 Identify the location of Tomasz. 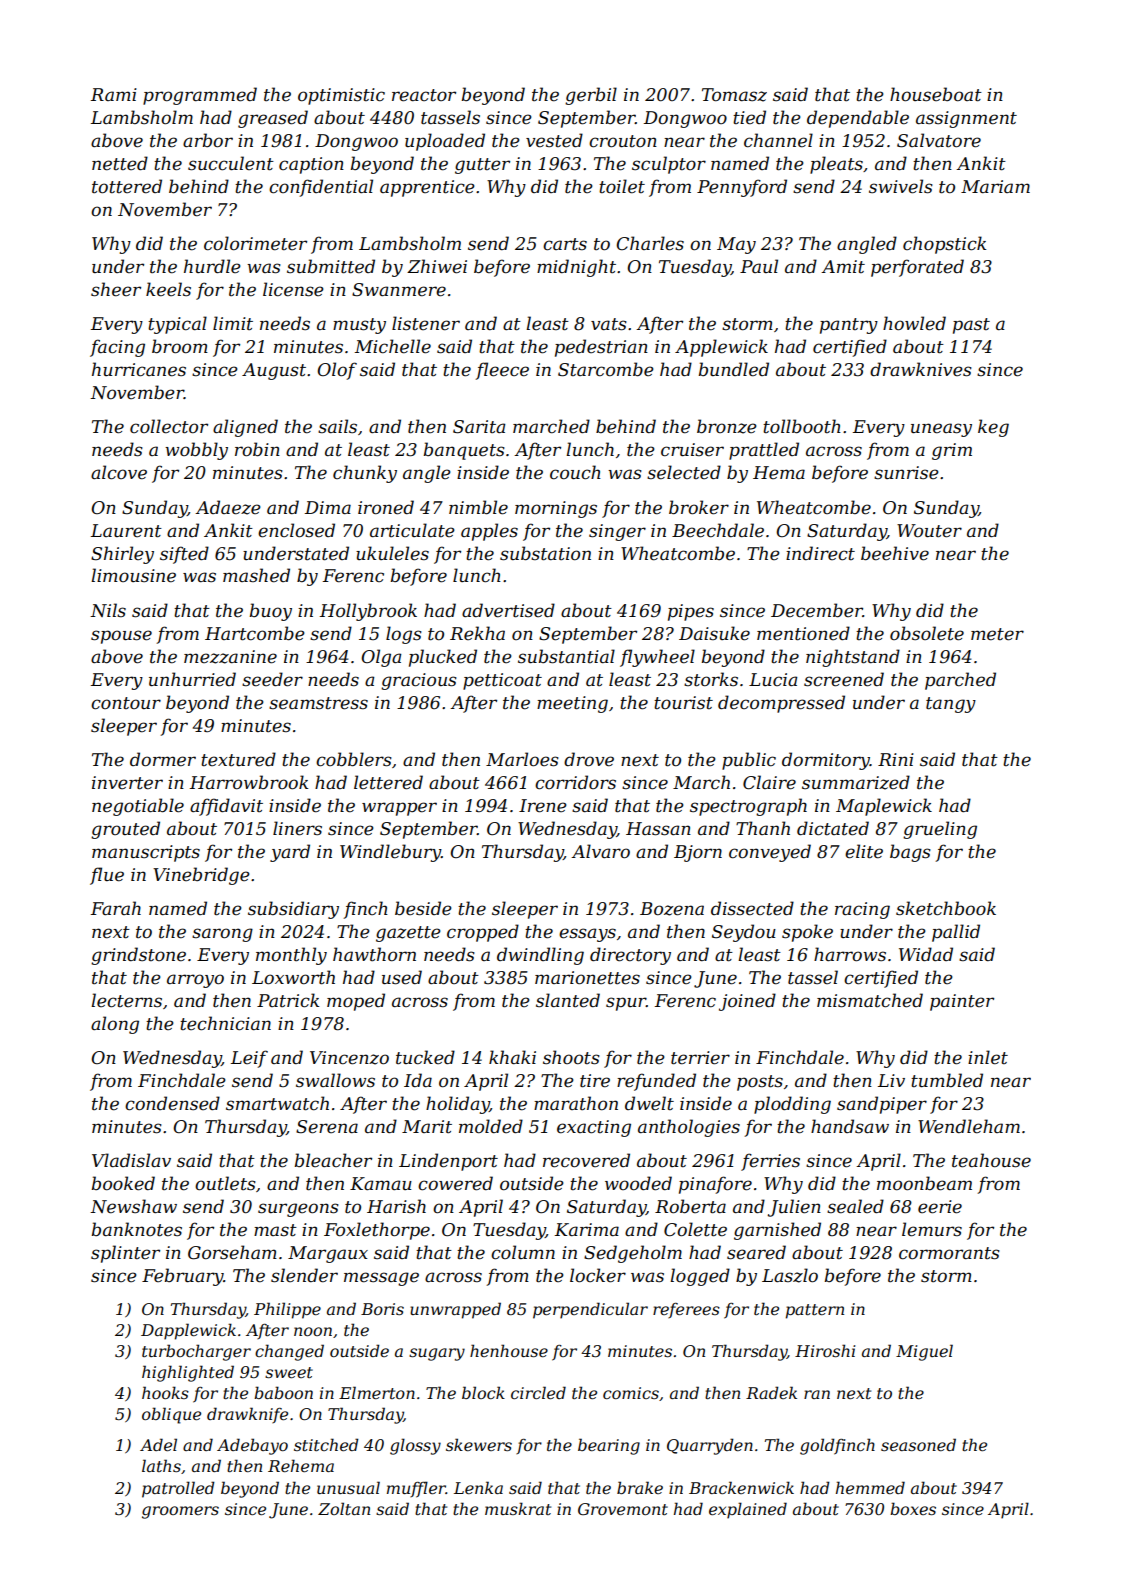
(734, 95).
